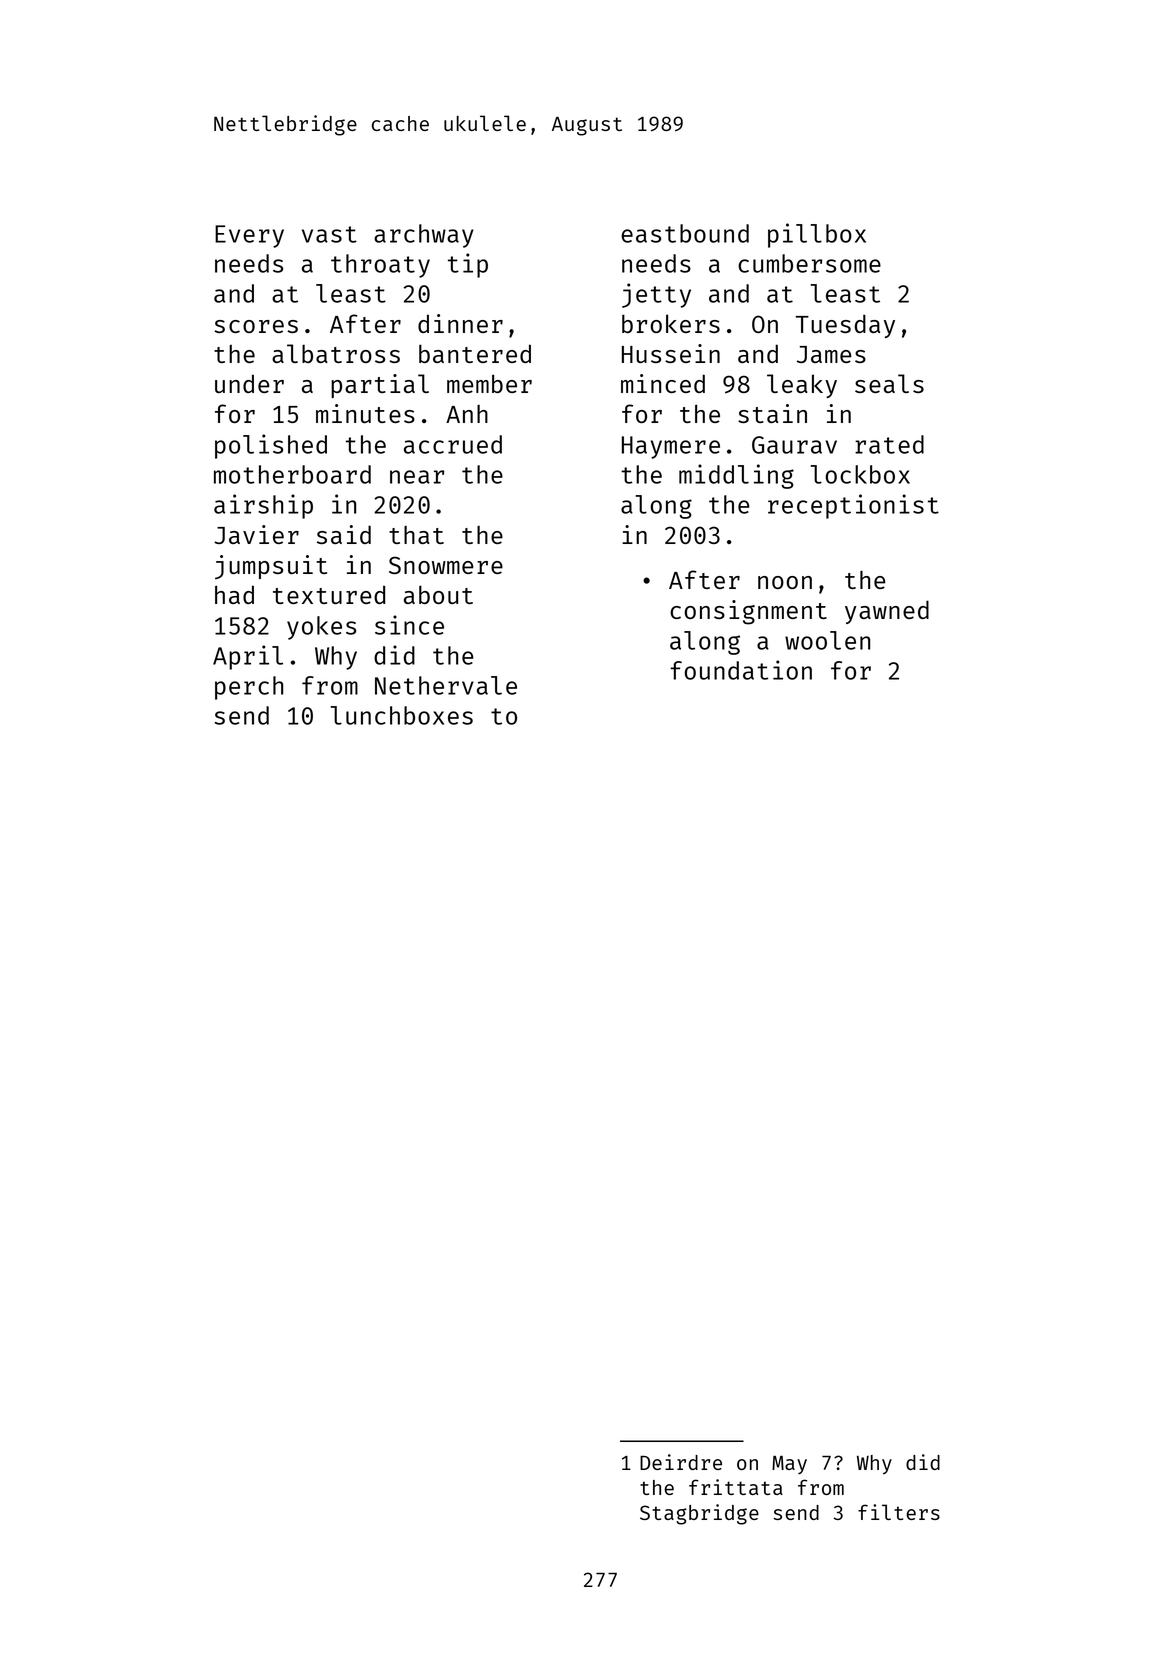 The height and width of the image is (1654, 1165). Describe the element at coordinates (887, 612) in the image. I see `yawned` at that location.
